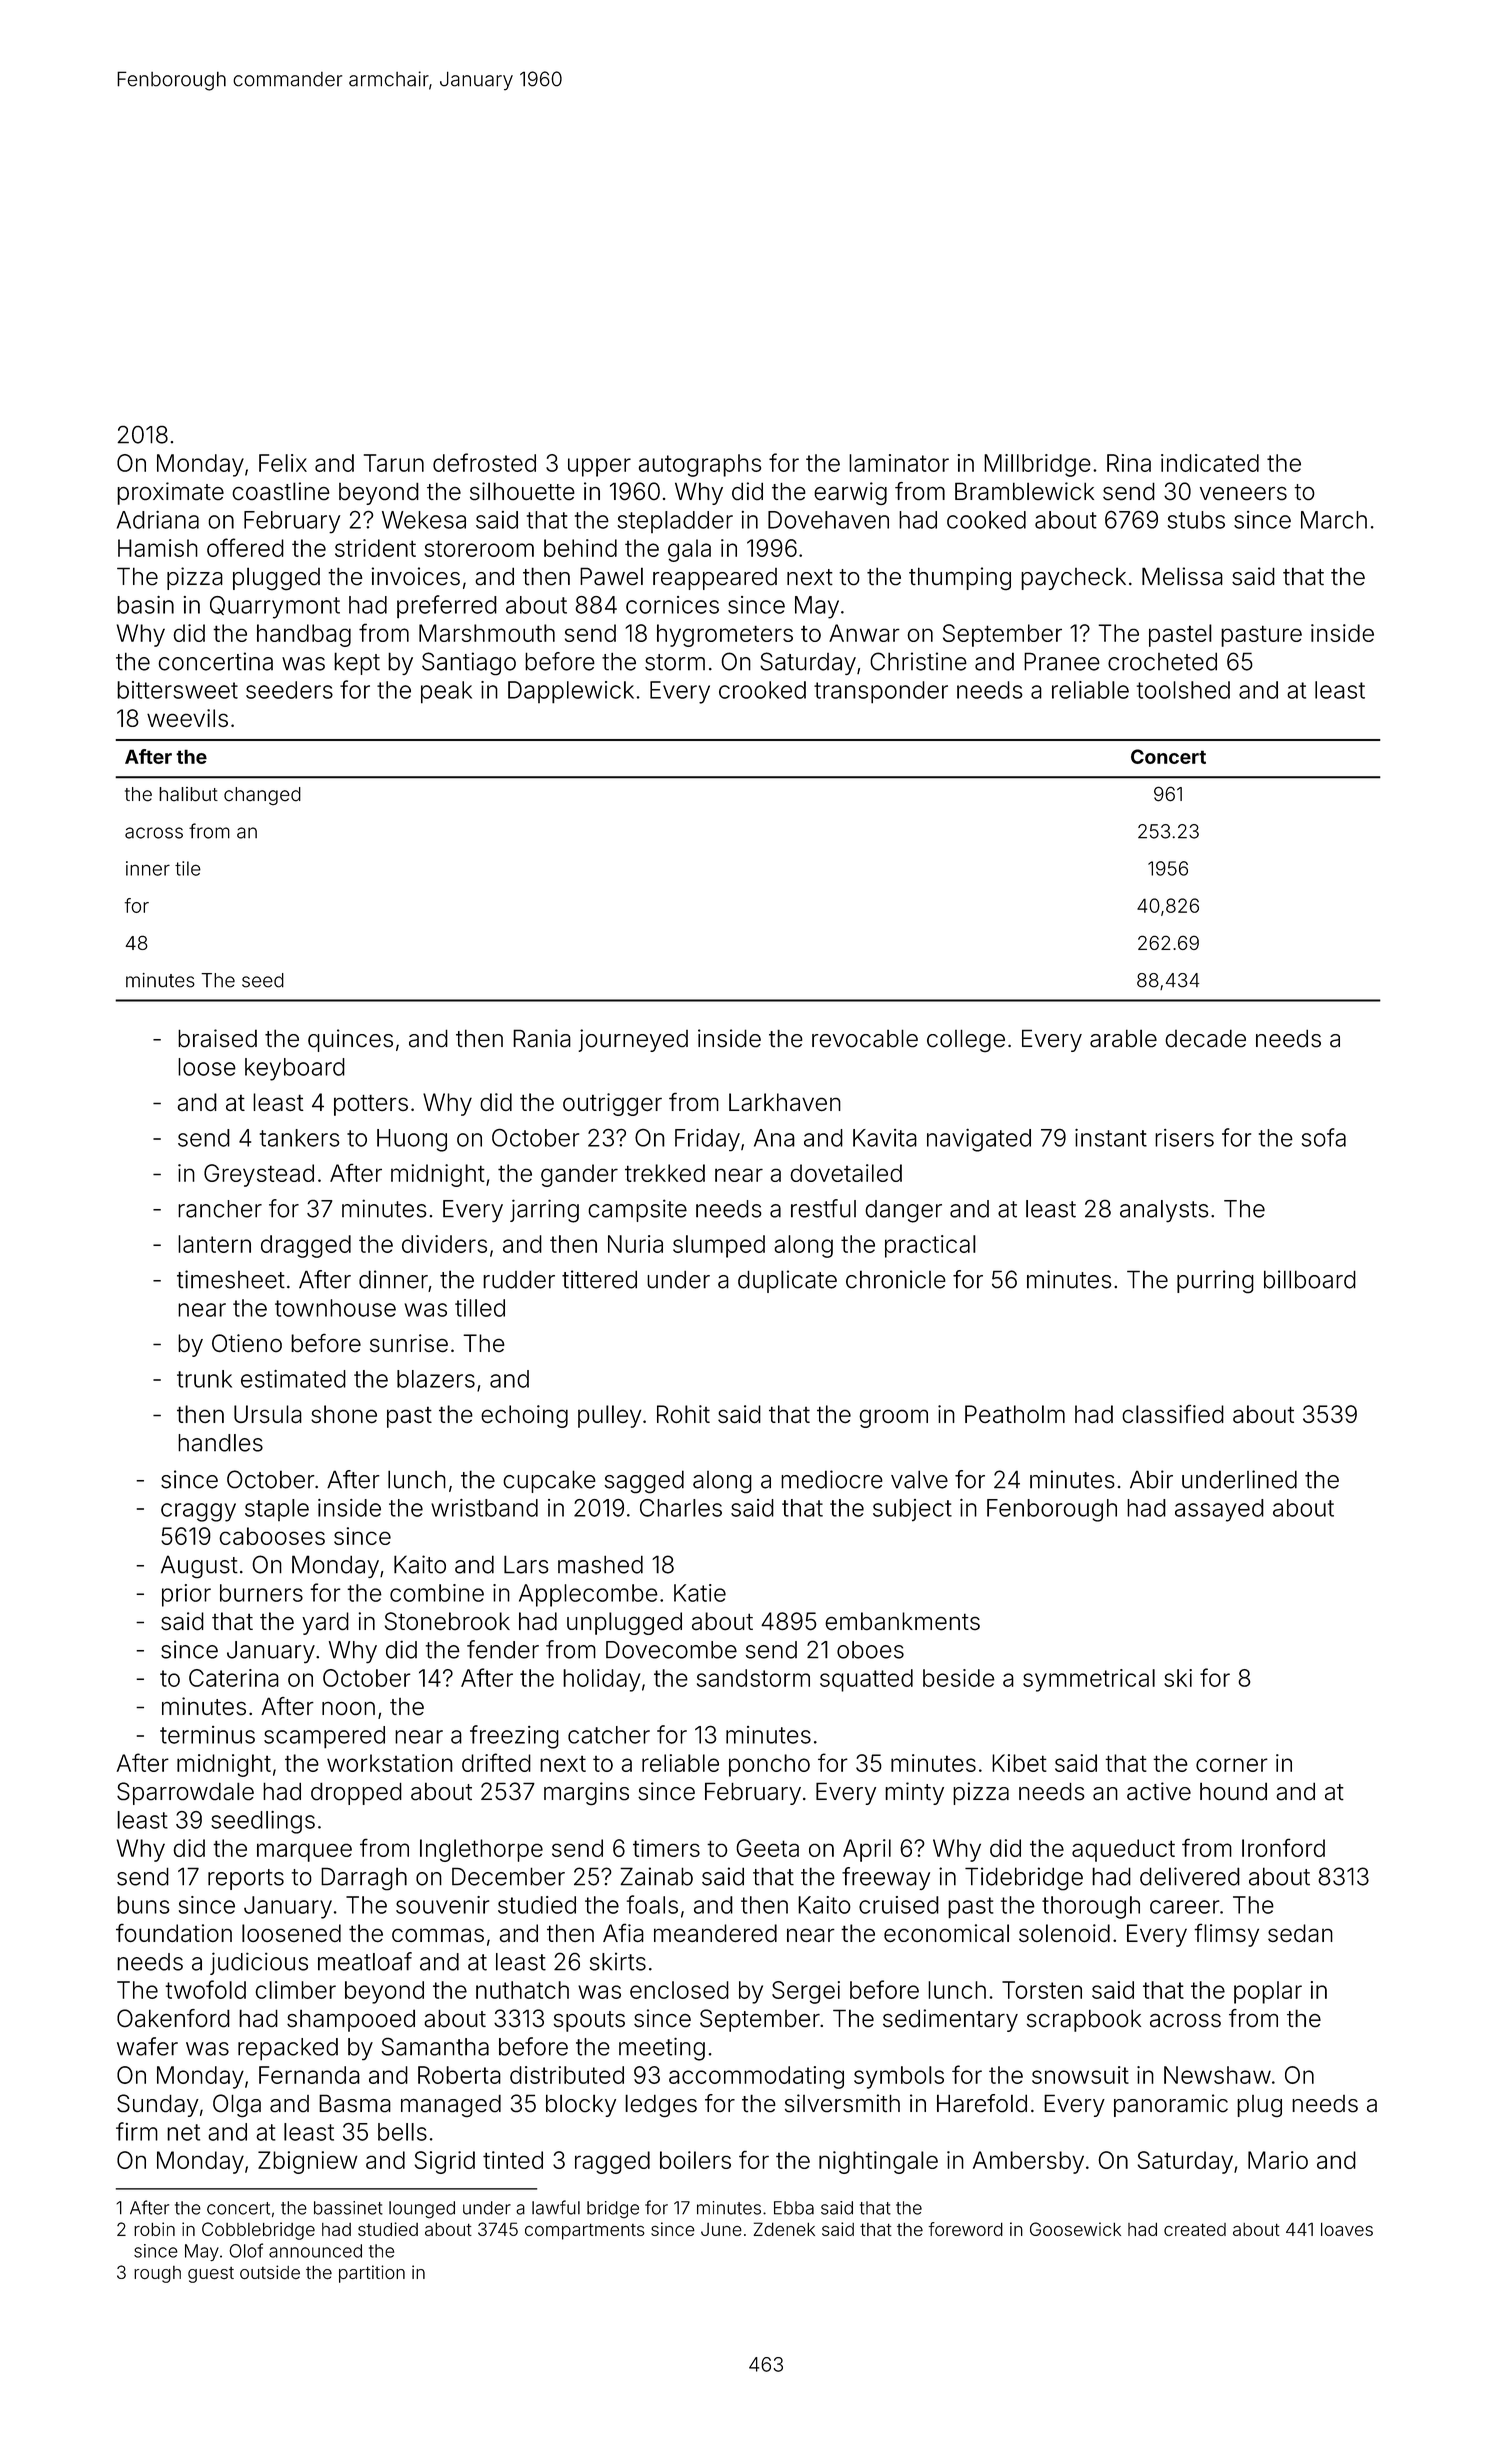  Describe the element at coordinates (865, 1038) in the screenshot. I see `revocable` at that location.
